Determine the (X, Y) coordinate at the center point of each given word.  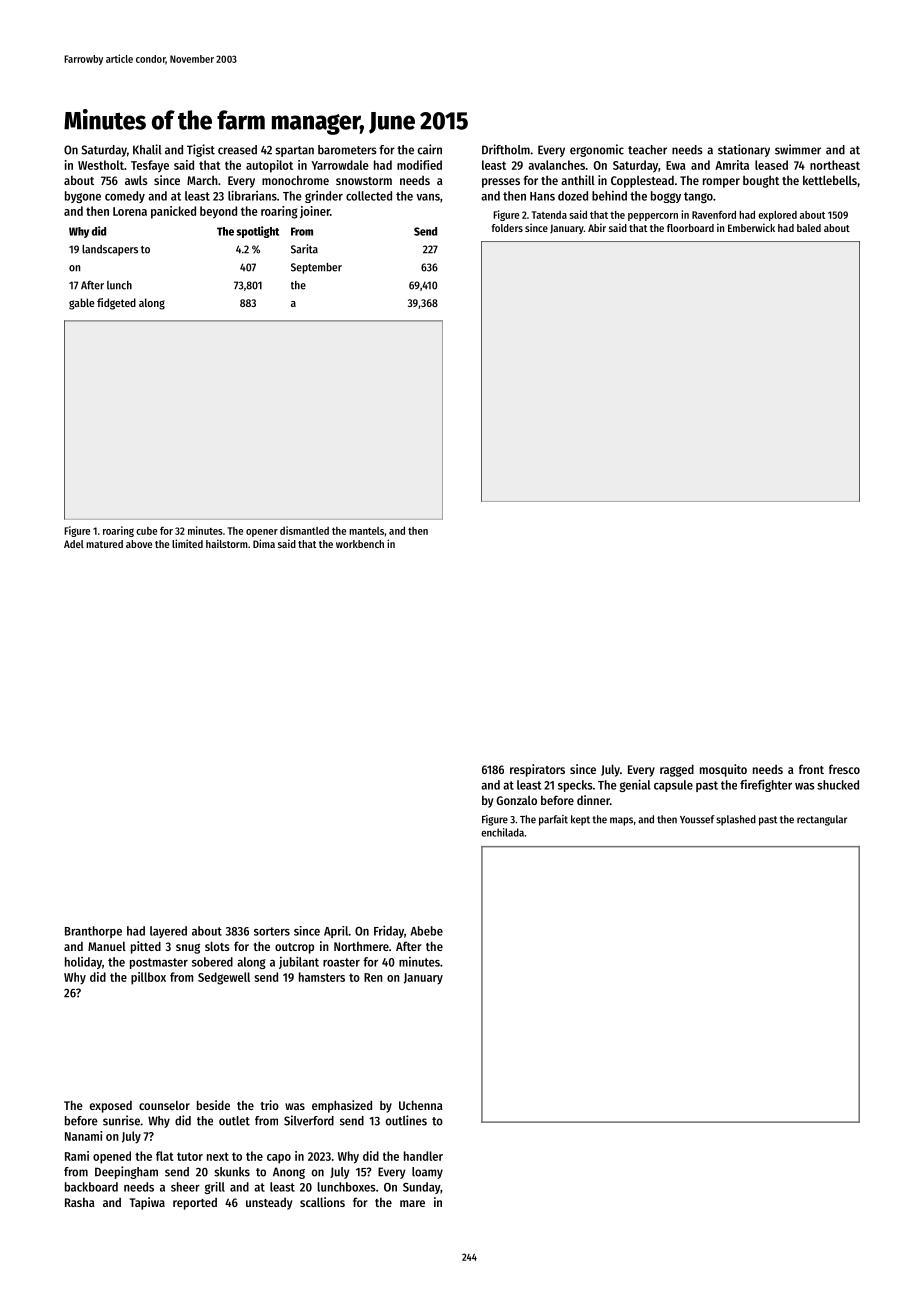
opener (262, 533)
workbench (360, 544)
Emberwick (751, 227)
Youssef (697, 819)
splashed (736, 820)
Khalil (147, 149)
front (811, 769)
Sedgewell (224, 978)
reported (195, 1204)
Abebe (426, 931)
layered (168, 932)
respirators (537, 770)
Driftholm (506, 149)
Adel (74, 544)
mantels (366, 531)
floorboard (690, 228)
